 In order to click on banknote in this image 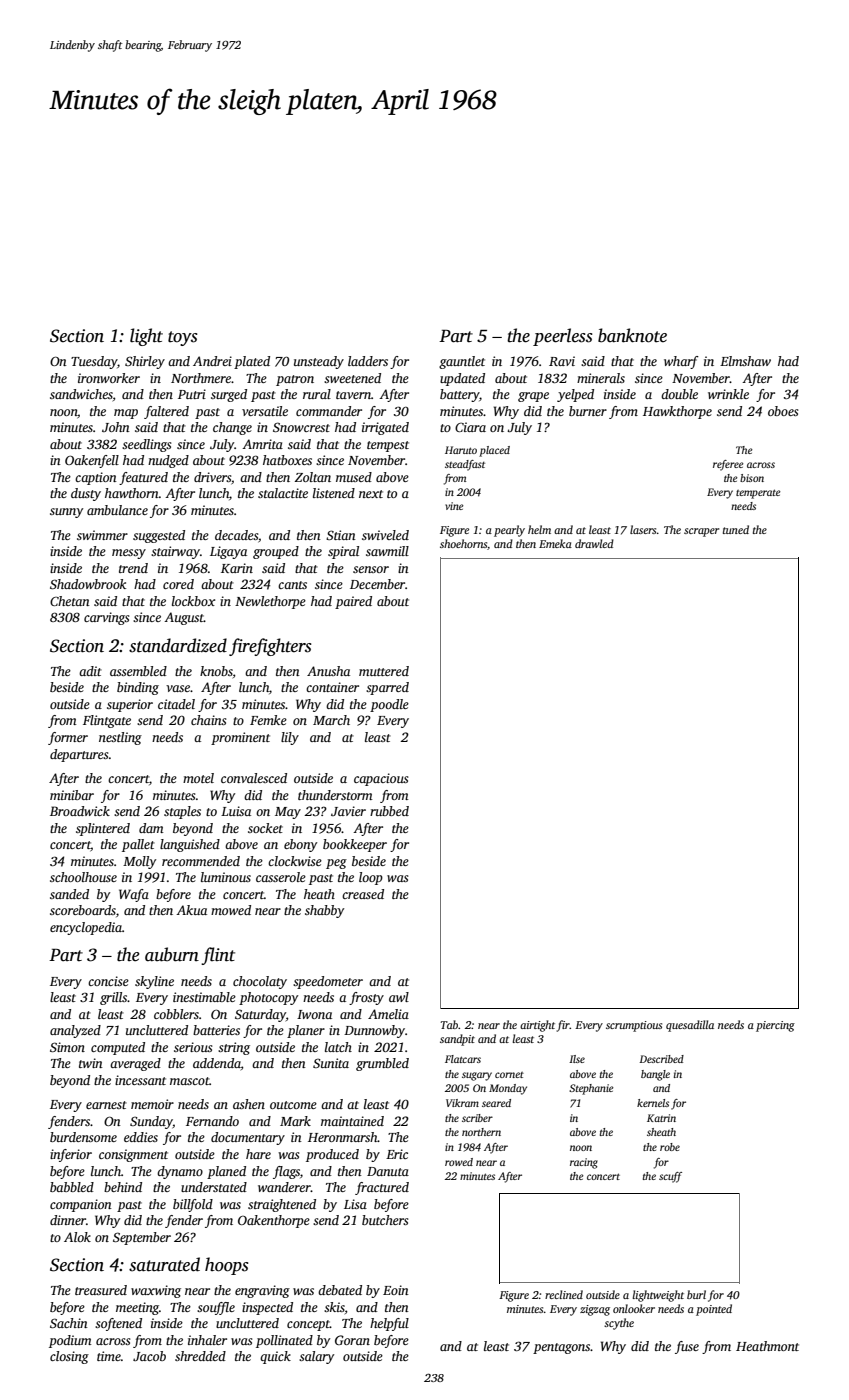, I will do `click(632, 335)`.
